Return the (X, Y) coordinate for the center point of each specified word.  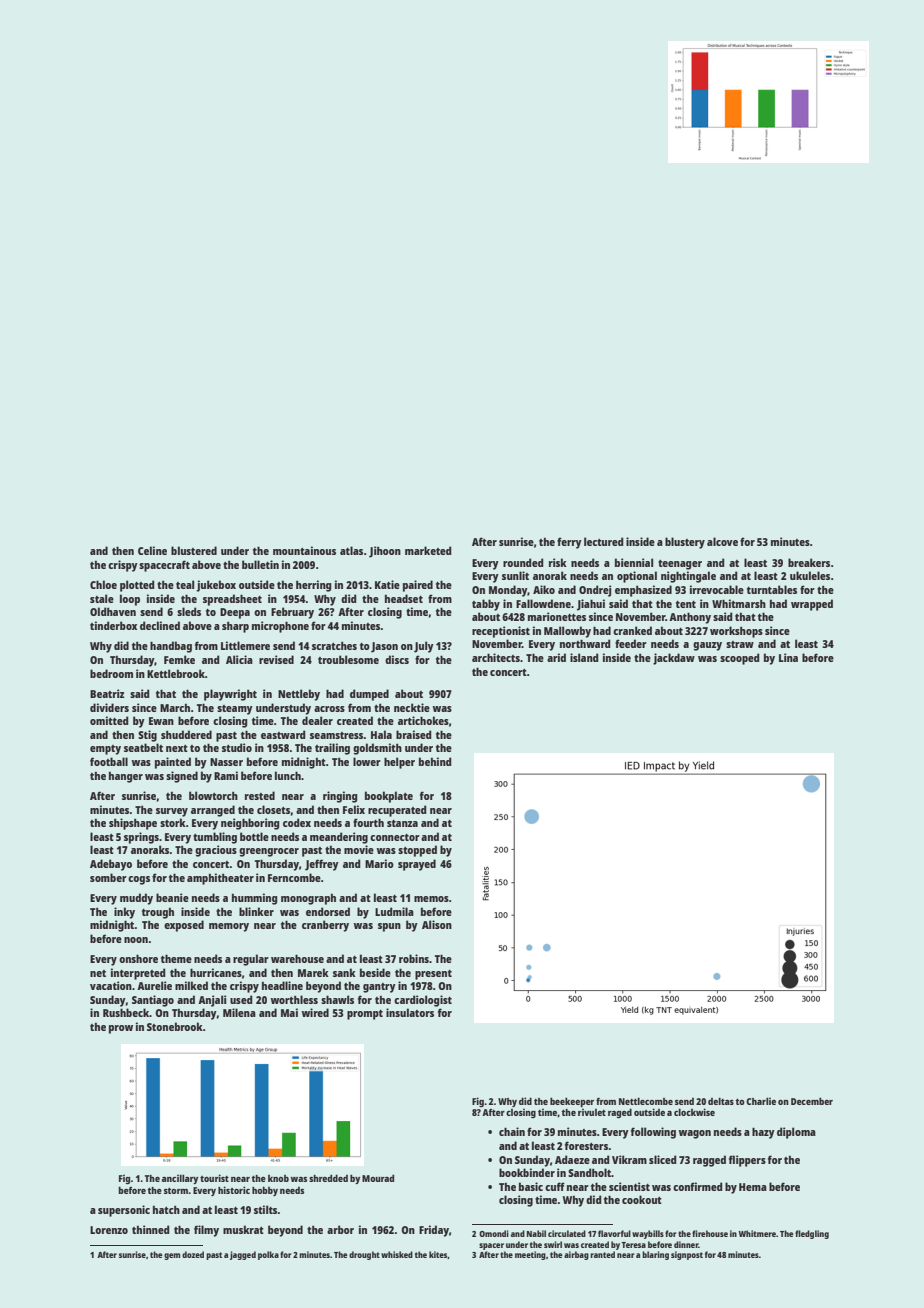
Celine (152, 550)
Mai (289, 1012)
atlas (351, 550)
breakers (809, 562)
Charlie (761, 1101)
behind (435, 761)
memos (431, 899)
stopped (417, 851)
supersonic (124, 1211)
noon (136, 940)
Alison (437, 924)
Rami (226, 775)
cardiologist (423, 1001)
